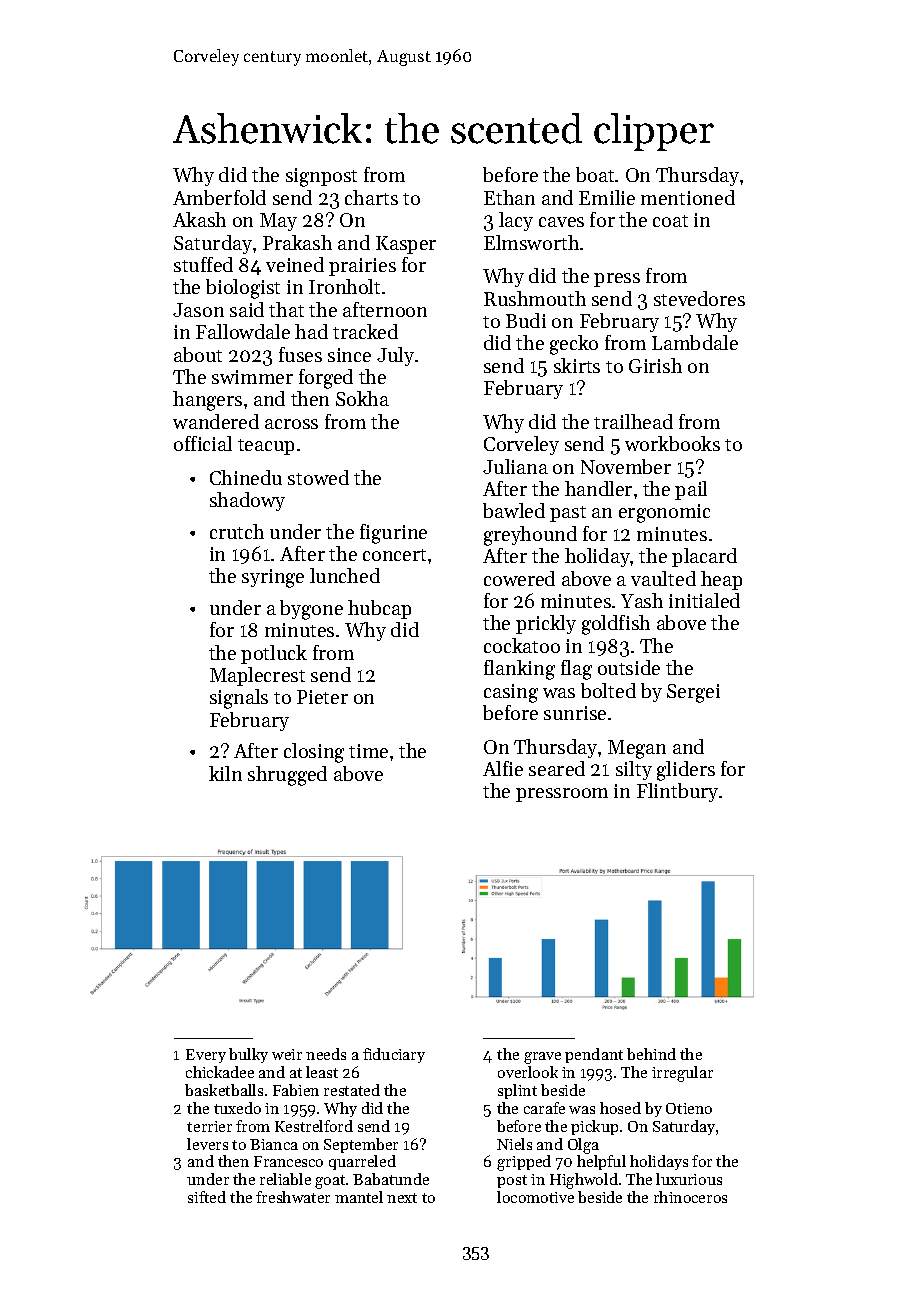 This screenshot has width=924, height=1311. What do you see at coordinates (274, 1144) in the screenshot?
I see `Bianca` at bounding box center [274, 1144].
